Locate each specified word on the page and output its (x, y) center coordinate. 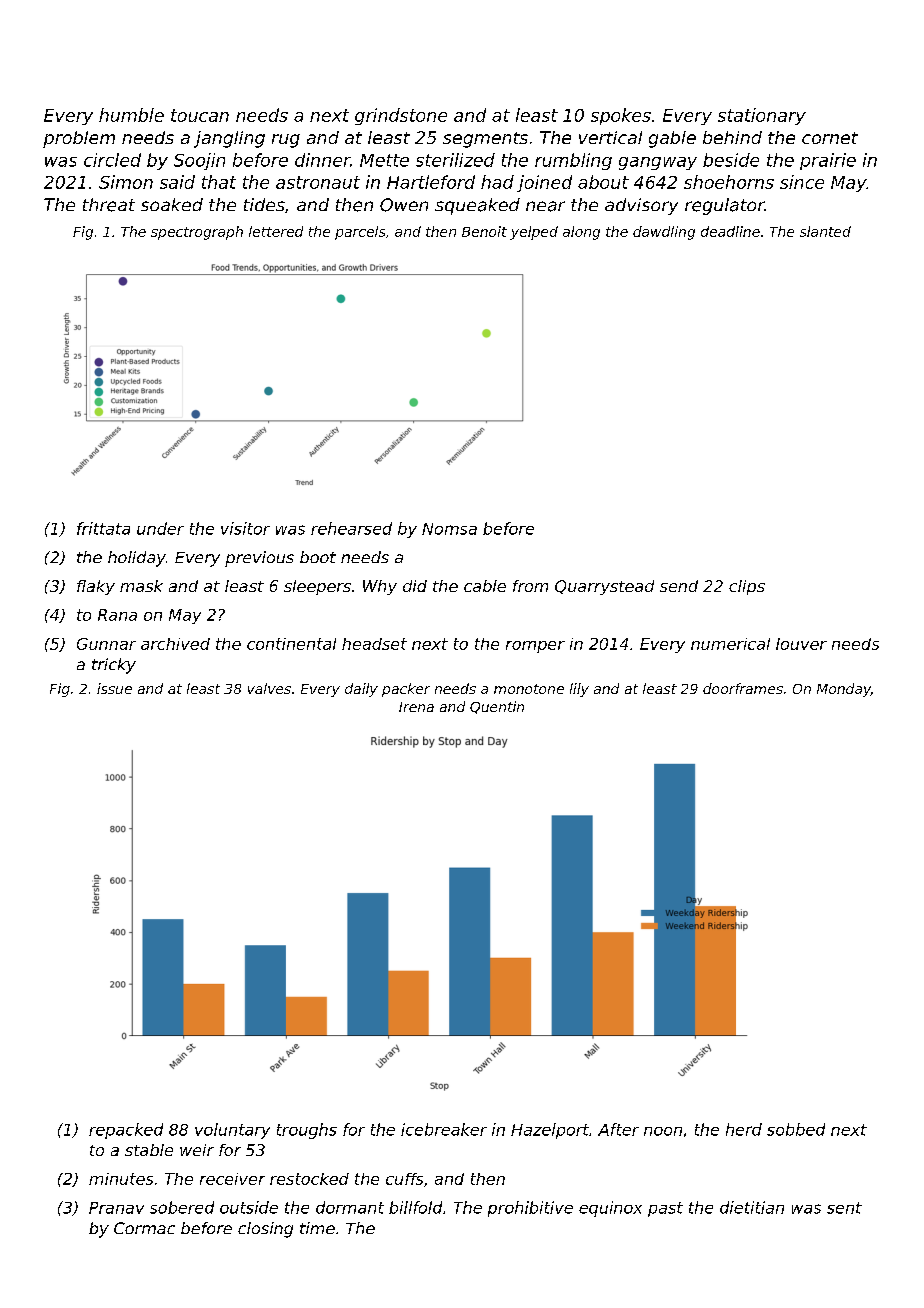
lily (579, 690)
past (665, 1209)
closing (265, 1230)
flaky (96, 587)
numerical (730, 644)
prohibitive (530, 1209)
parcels (360, 233)
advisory (641, 206)
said (177, 182)
